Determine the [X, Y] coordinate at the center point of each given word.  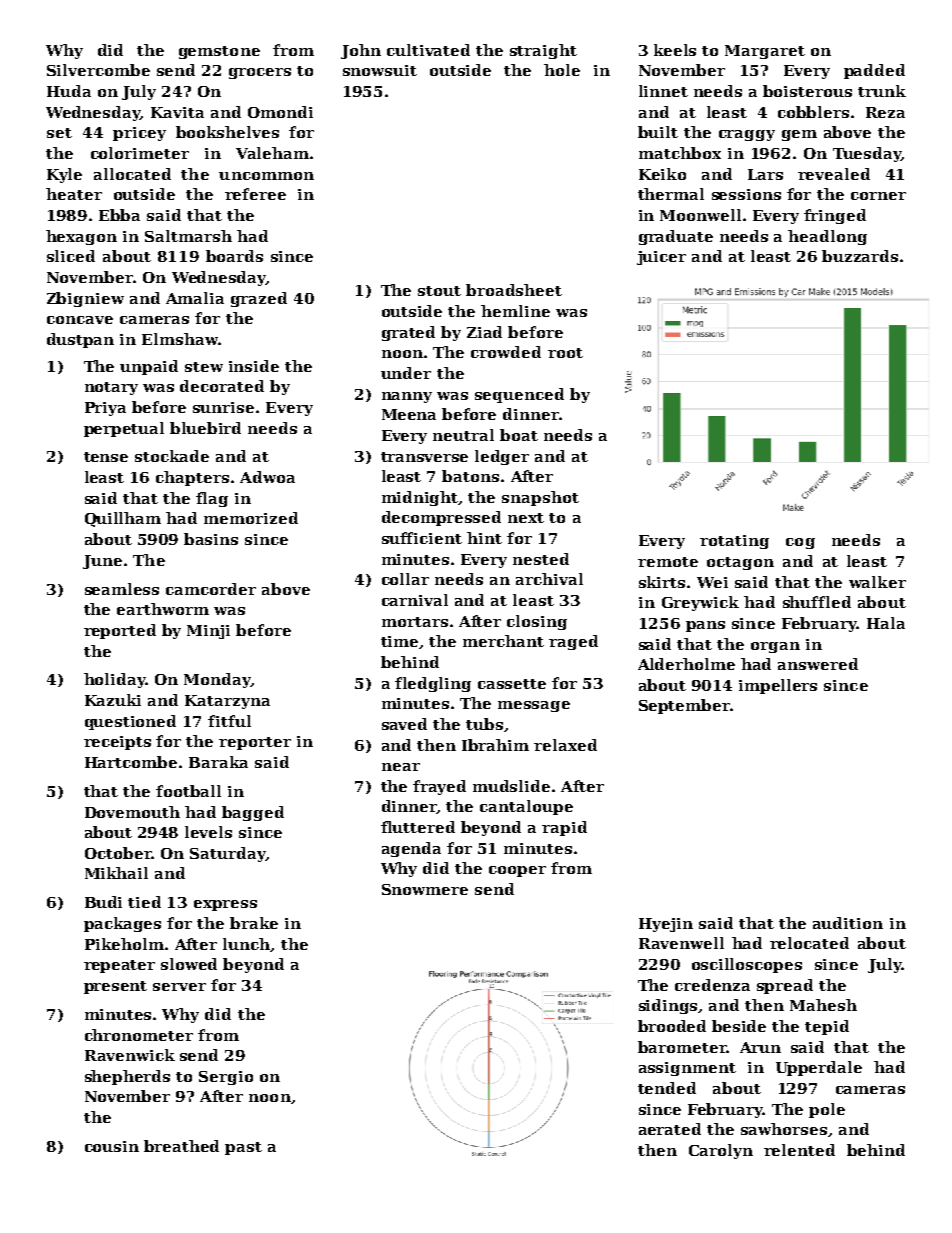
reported [120, 631]
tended [667, 1088]
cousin [112, 1146]
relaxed [565, 745]
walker [877, 582]
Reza [885, 112]
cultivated [428, 50]
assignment [687, 1069]
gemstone [219, 52]
